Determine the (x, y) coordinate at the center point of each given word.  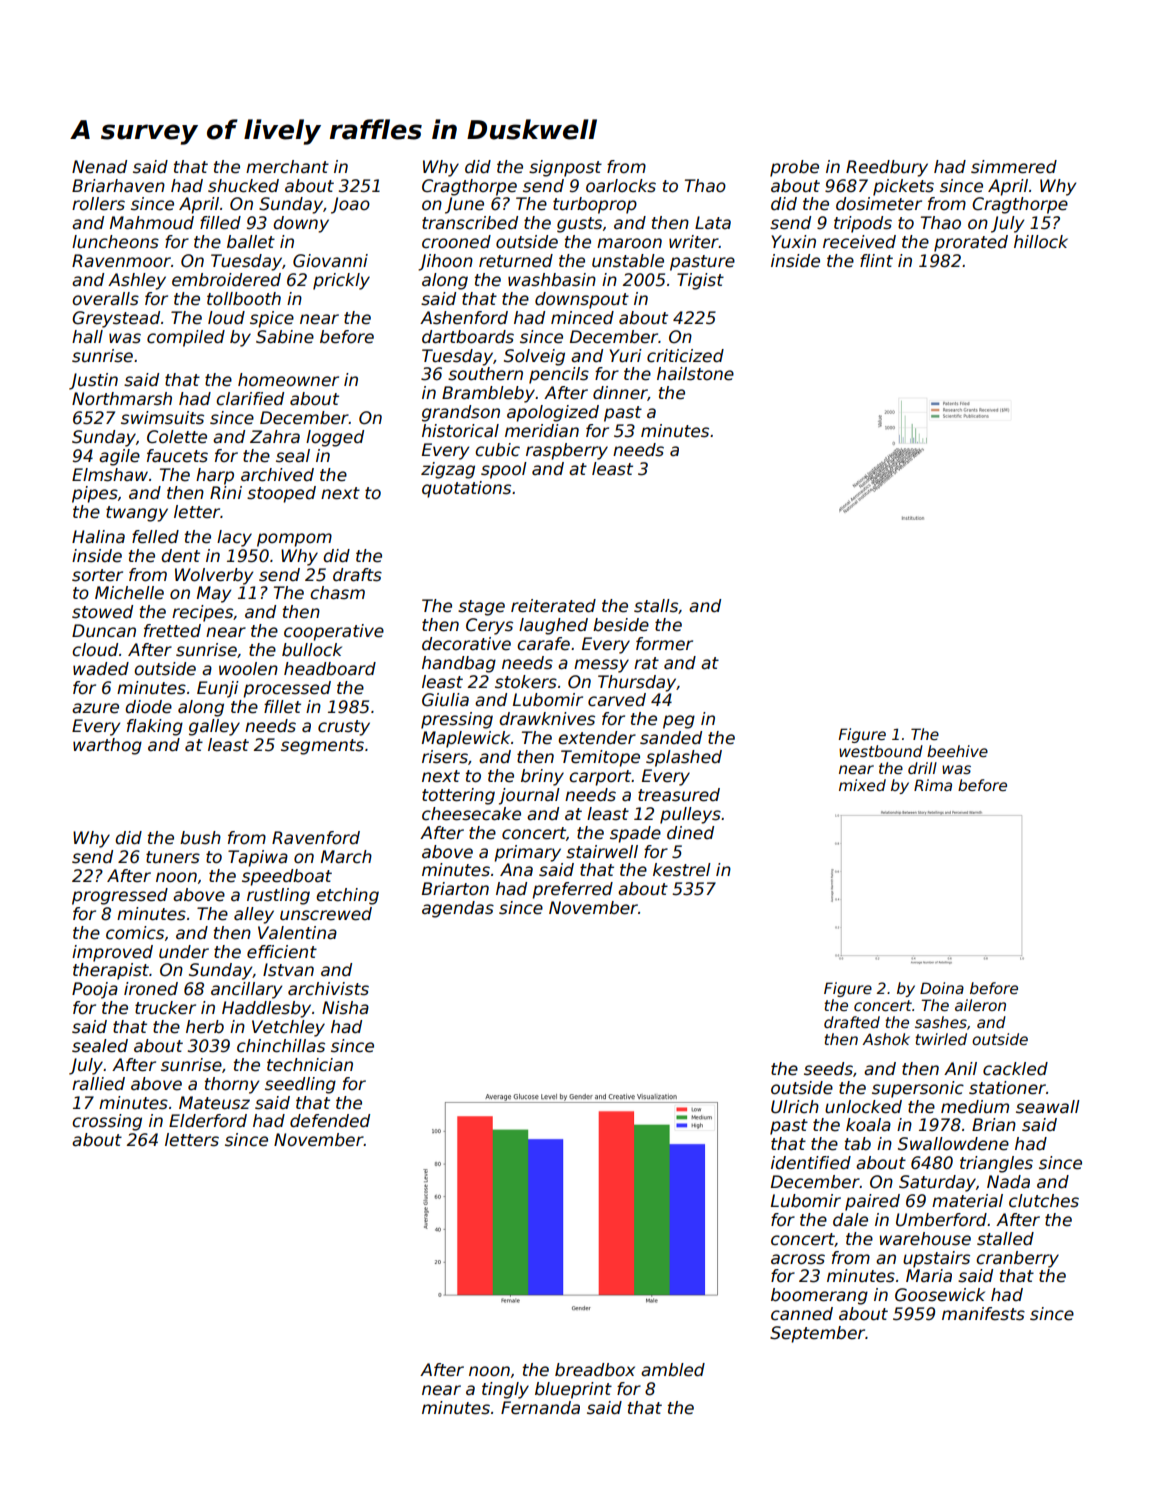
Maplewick (466, 739)
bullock (312, 650)
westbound (881, 751)
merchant (287, 167)
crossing (107, 1122)
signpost (565, 168)
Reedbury (887, 168)
